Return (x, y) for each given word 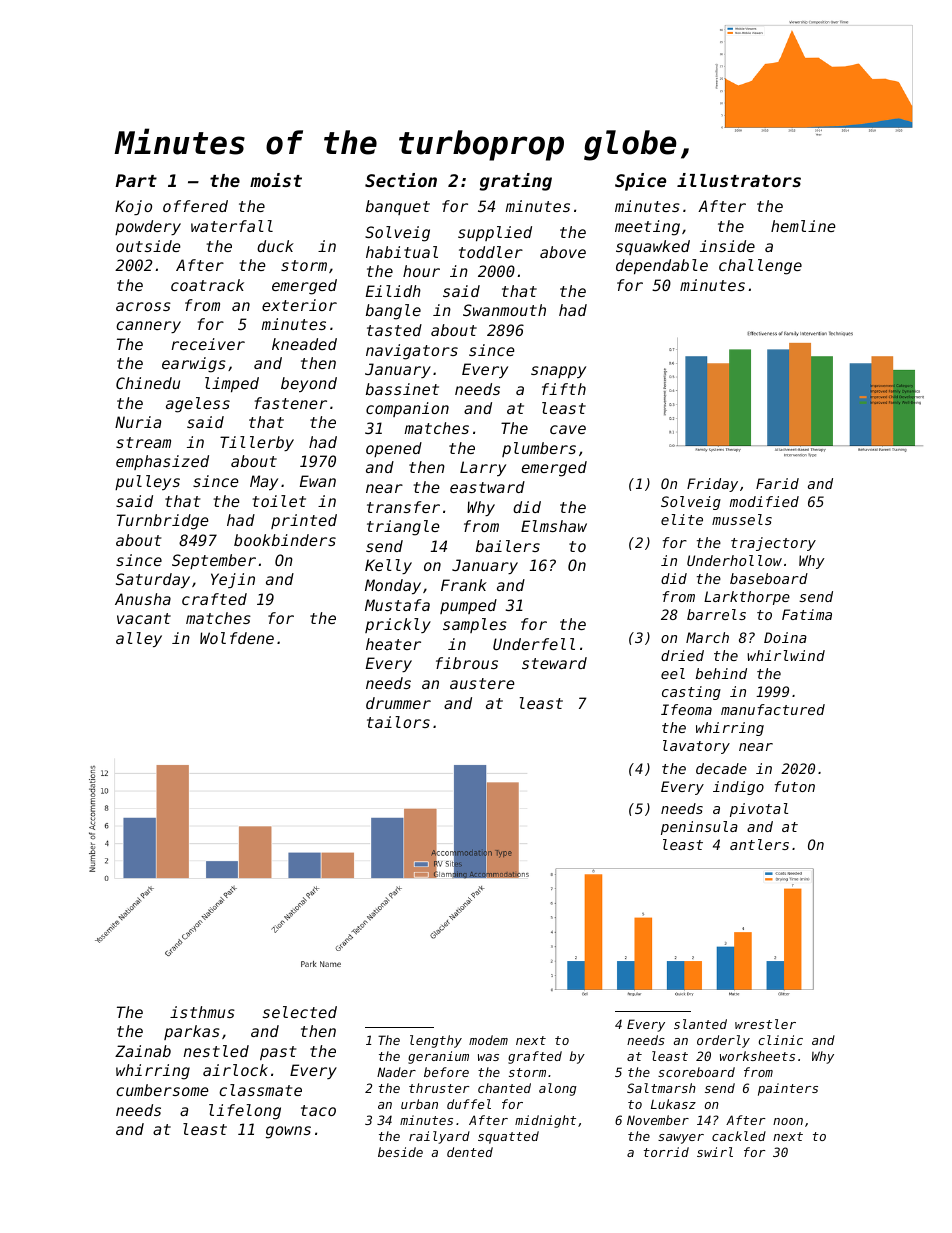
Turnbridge (163, 522)
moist (276, 180)
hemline (803, 226)
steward (554, 663)
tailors (398, 722)
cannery (148, 327)
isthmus (202, 1012)
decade (721, 768)
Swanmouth (504, 310)
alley (139, 639)
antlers (759, 844)
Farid (777, 483)
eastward (487, 487)
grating (516, 182)
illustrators (739, 180)
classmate (260, 1090)
